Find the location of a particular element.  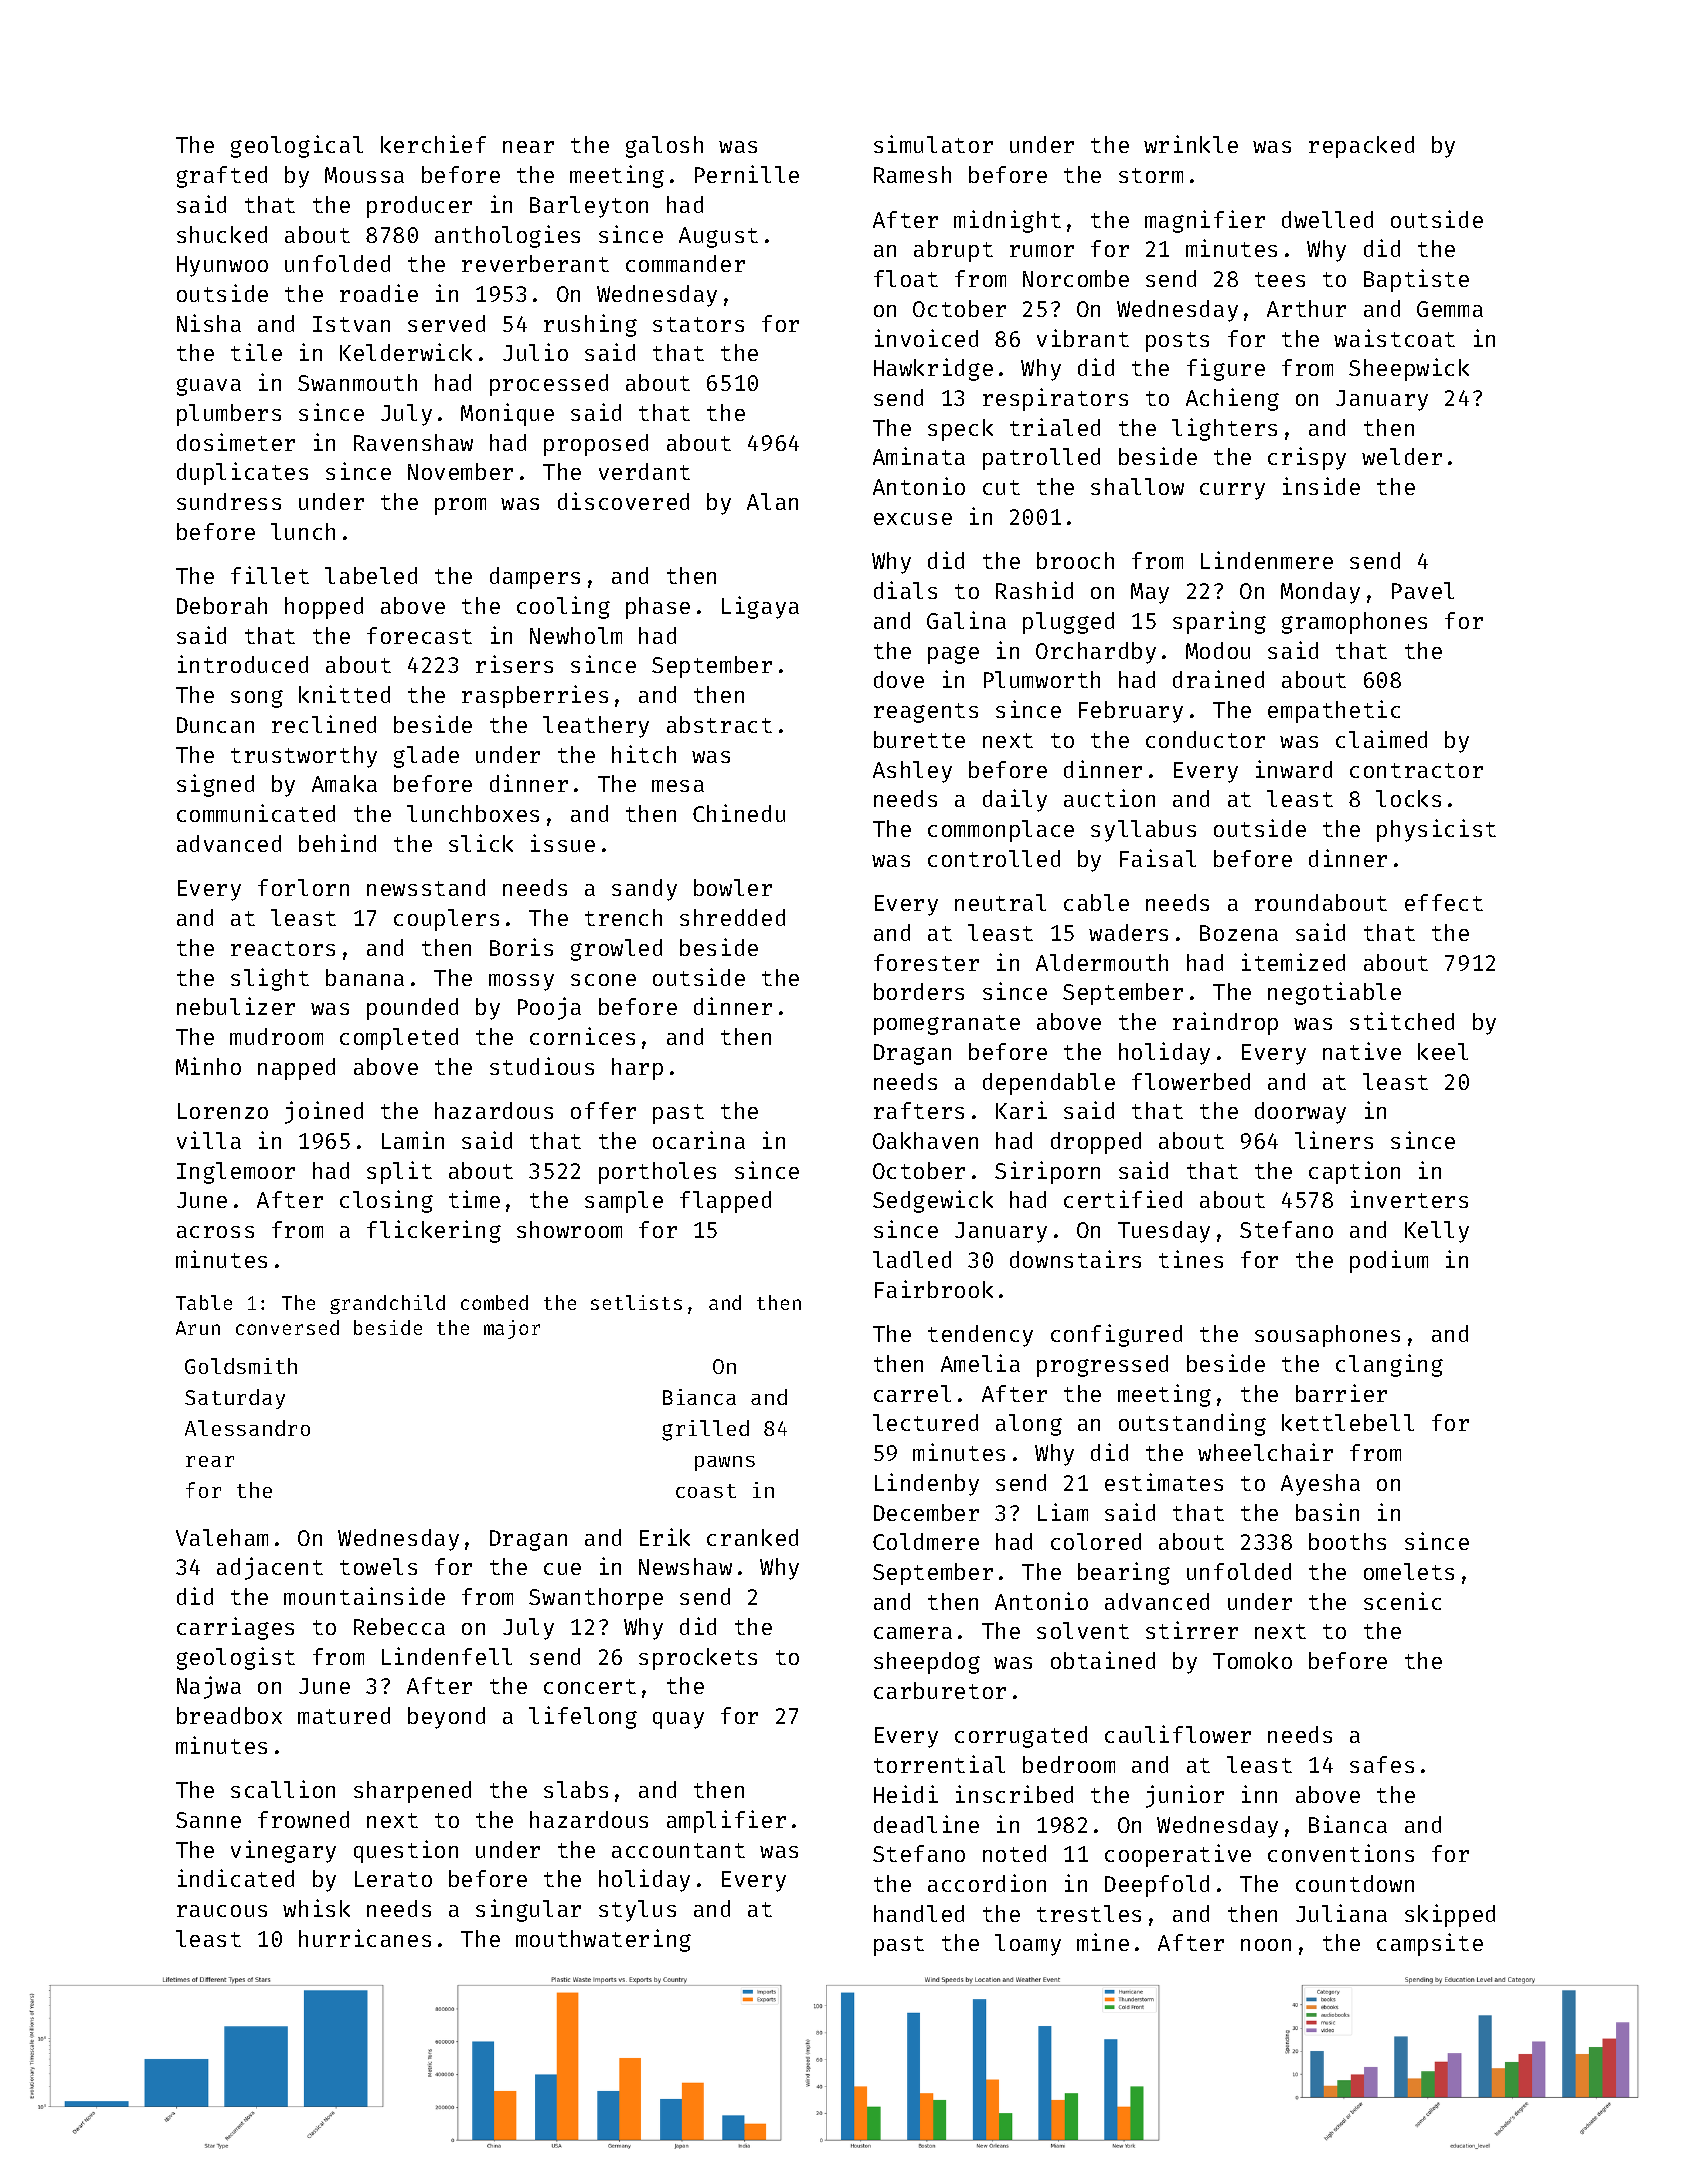

wheelchair is located at coordinates (1265, 1452).
